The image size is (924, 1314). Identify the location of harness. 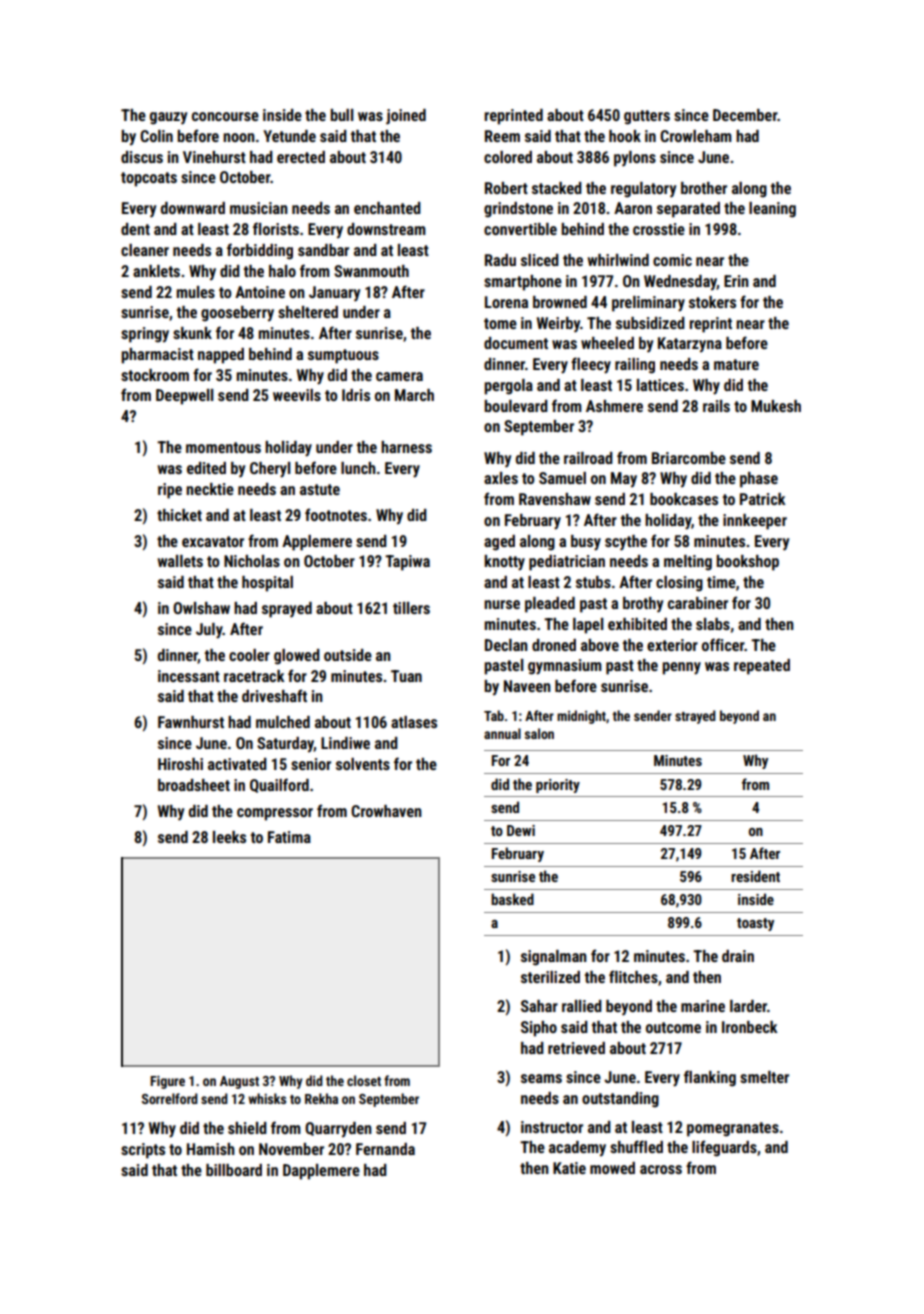
(406, 447).
